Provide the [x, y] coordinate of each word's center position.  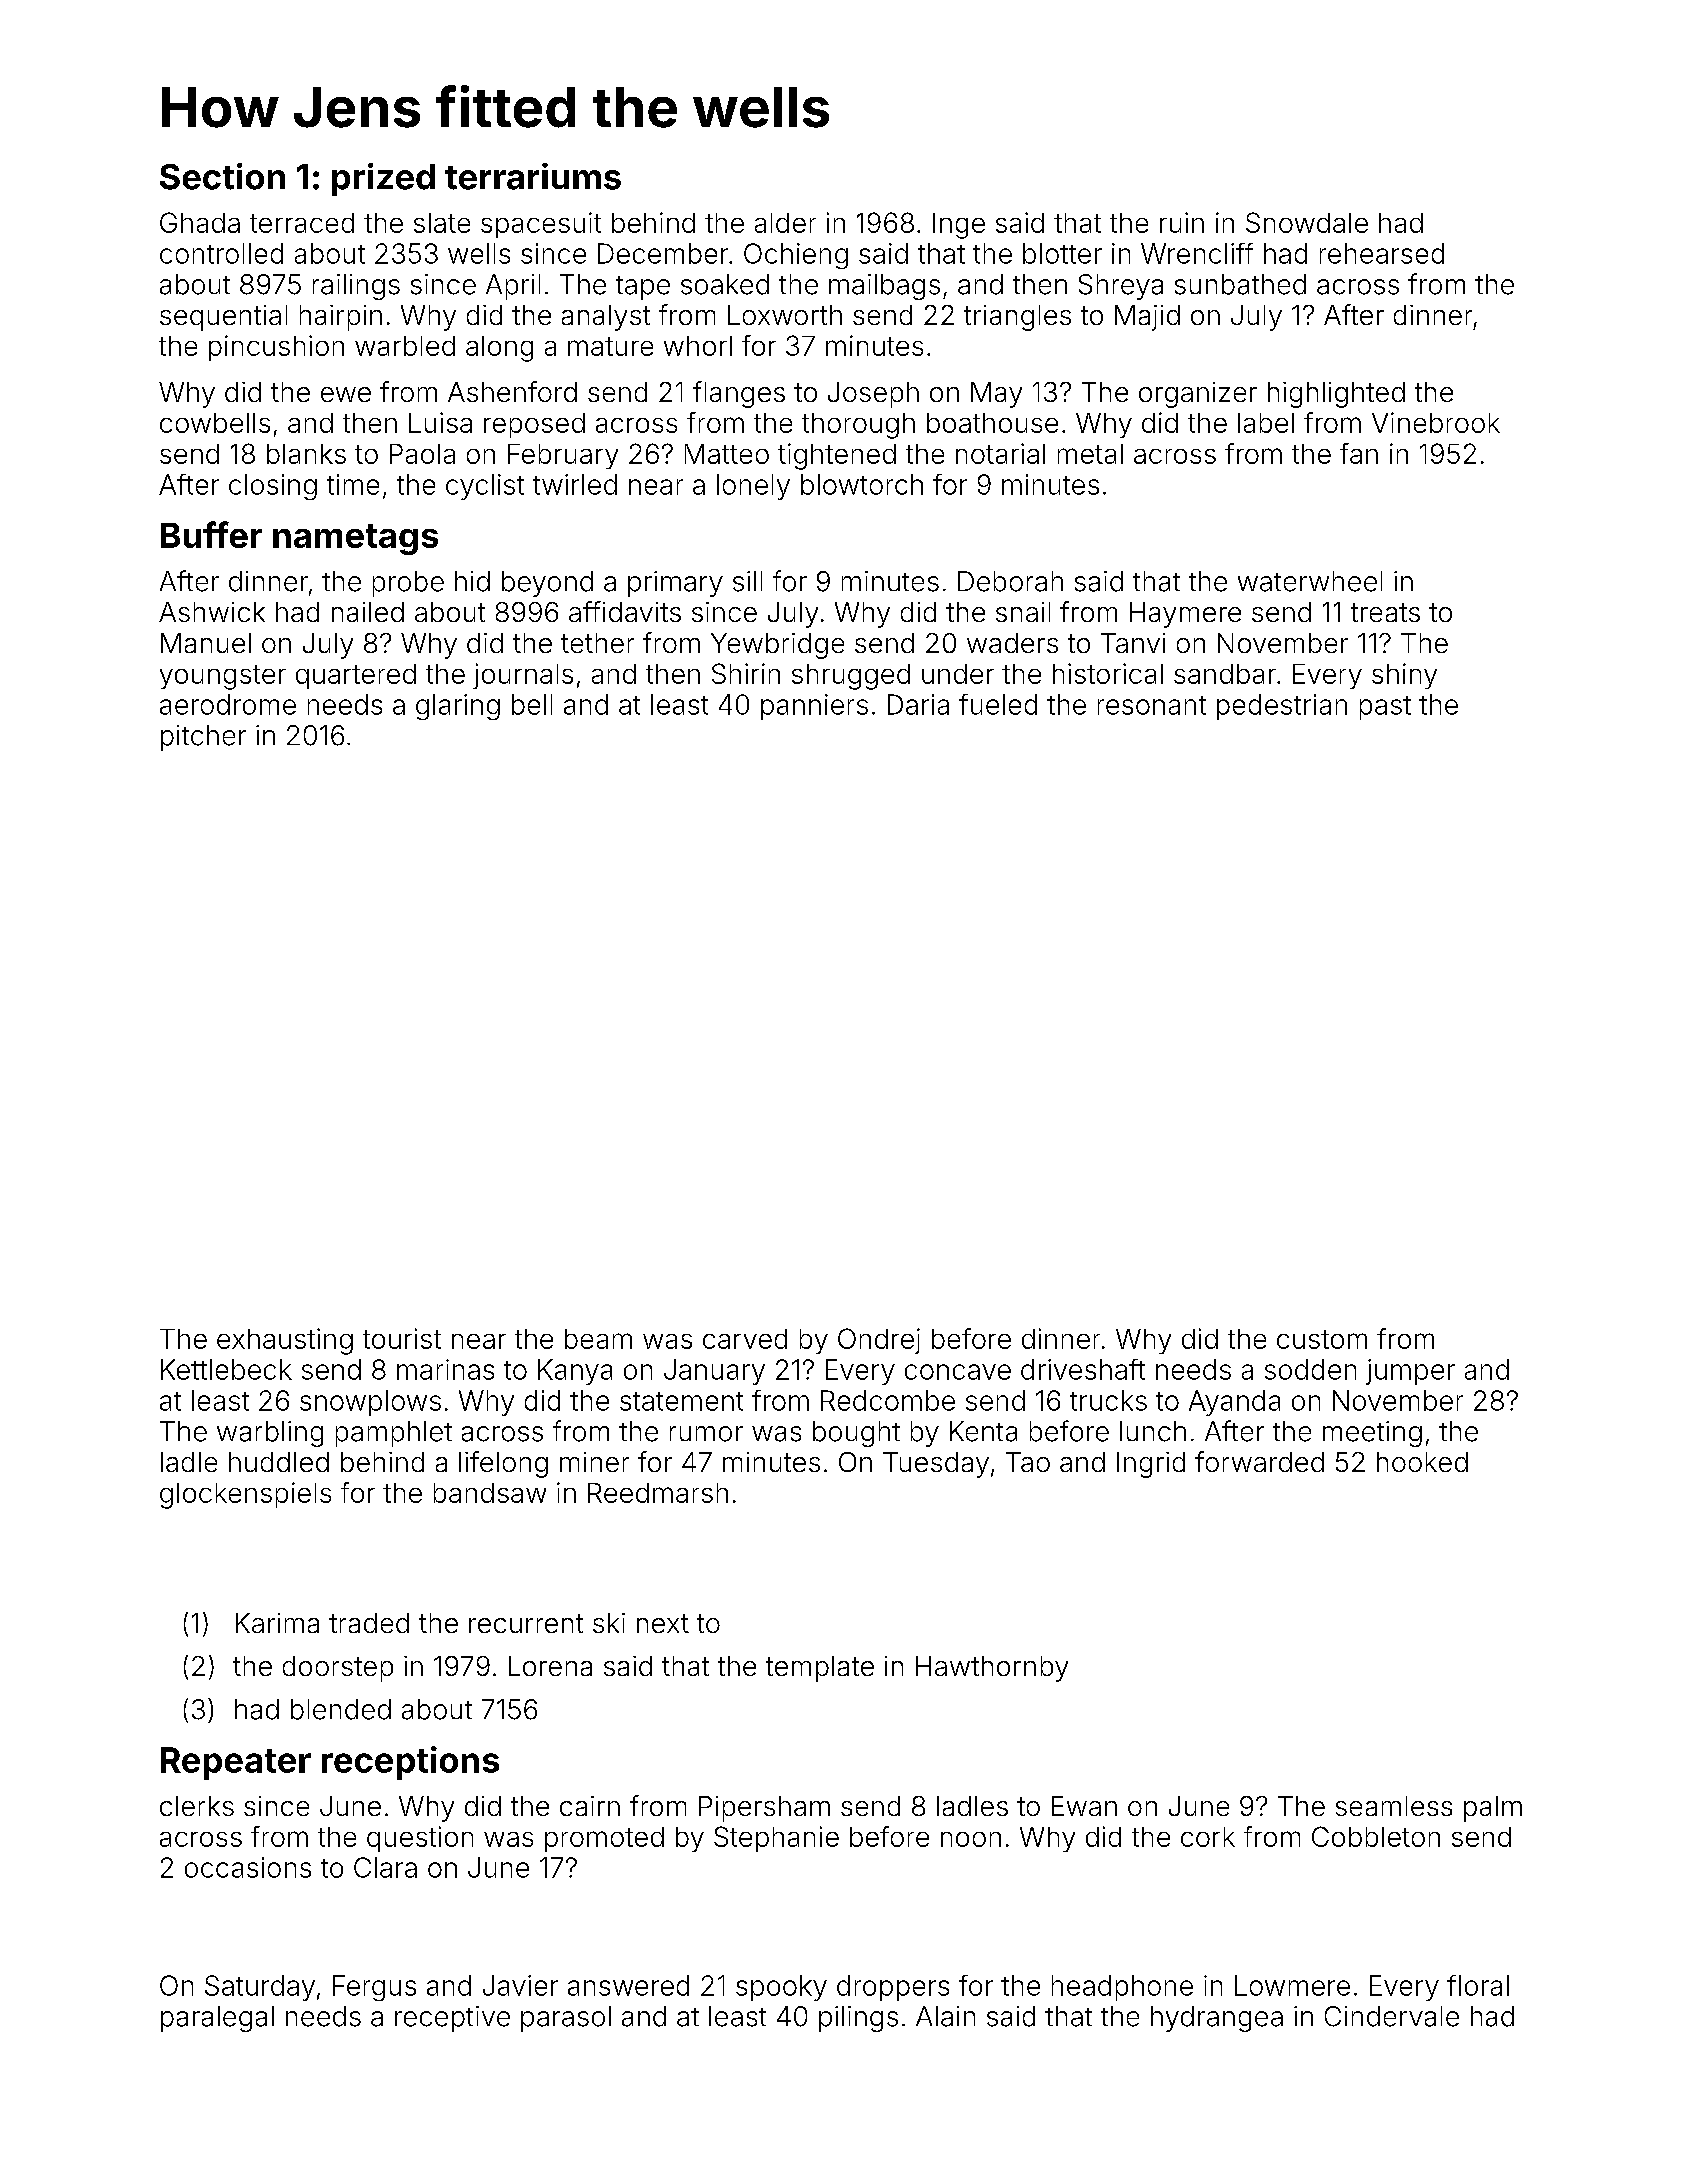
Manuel [206, 643]
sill [747, 581]
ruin [1182, 222]
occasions [248, 1867]
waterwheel [1310, 581]
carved [745, 1339]
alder [785, 223]
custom [1322, 1339]
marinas [445, 1369]
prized [383, 179]
